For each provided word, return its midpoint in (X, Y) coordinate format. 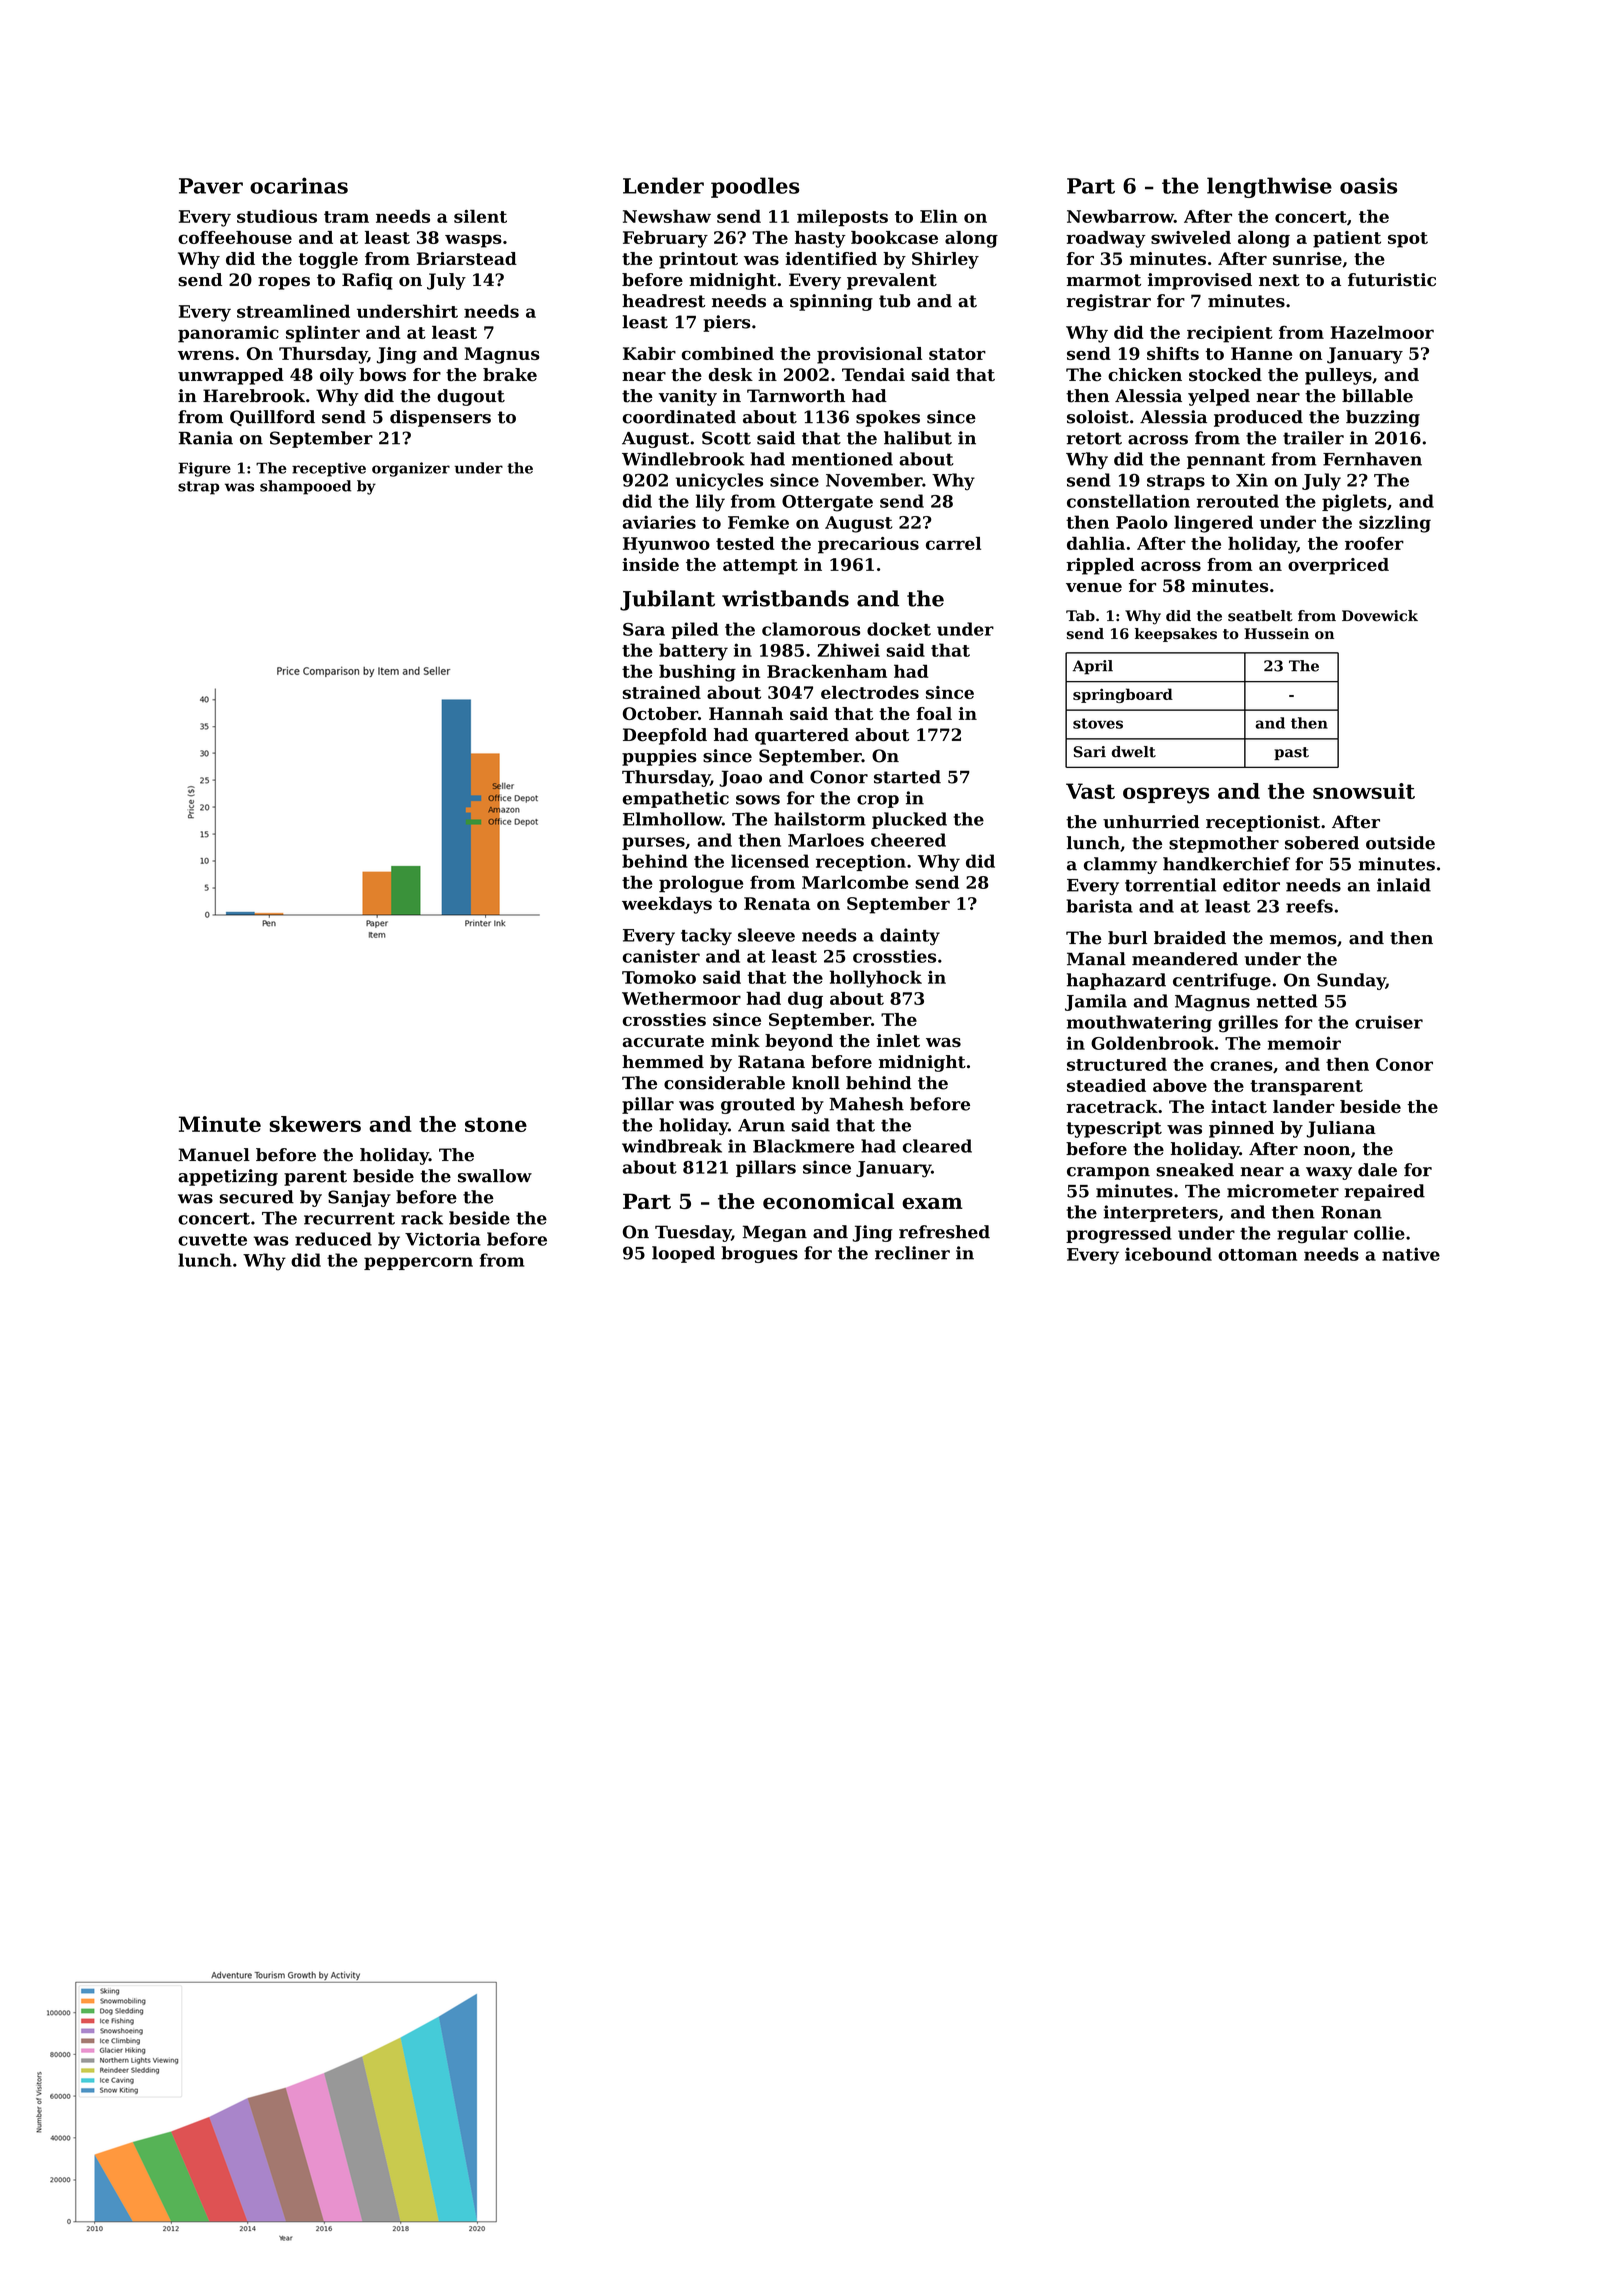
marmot (1104, 280)
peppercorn (418, 1263)
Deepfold (665, 736)
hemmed (663, 1062)
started (907, 777)
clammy (1120, 865)
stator (957, 354)
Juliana (1341, 1129)
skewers (315, 1124)
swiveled (1191, 237)
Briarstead (467, 258)
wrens (206, 355)
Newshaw (667, 216)
